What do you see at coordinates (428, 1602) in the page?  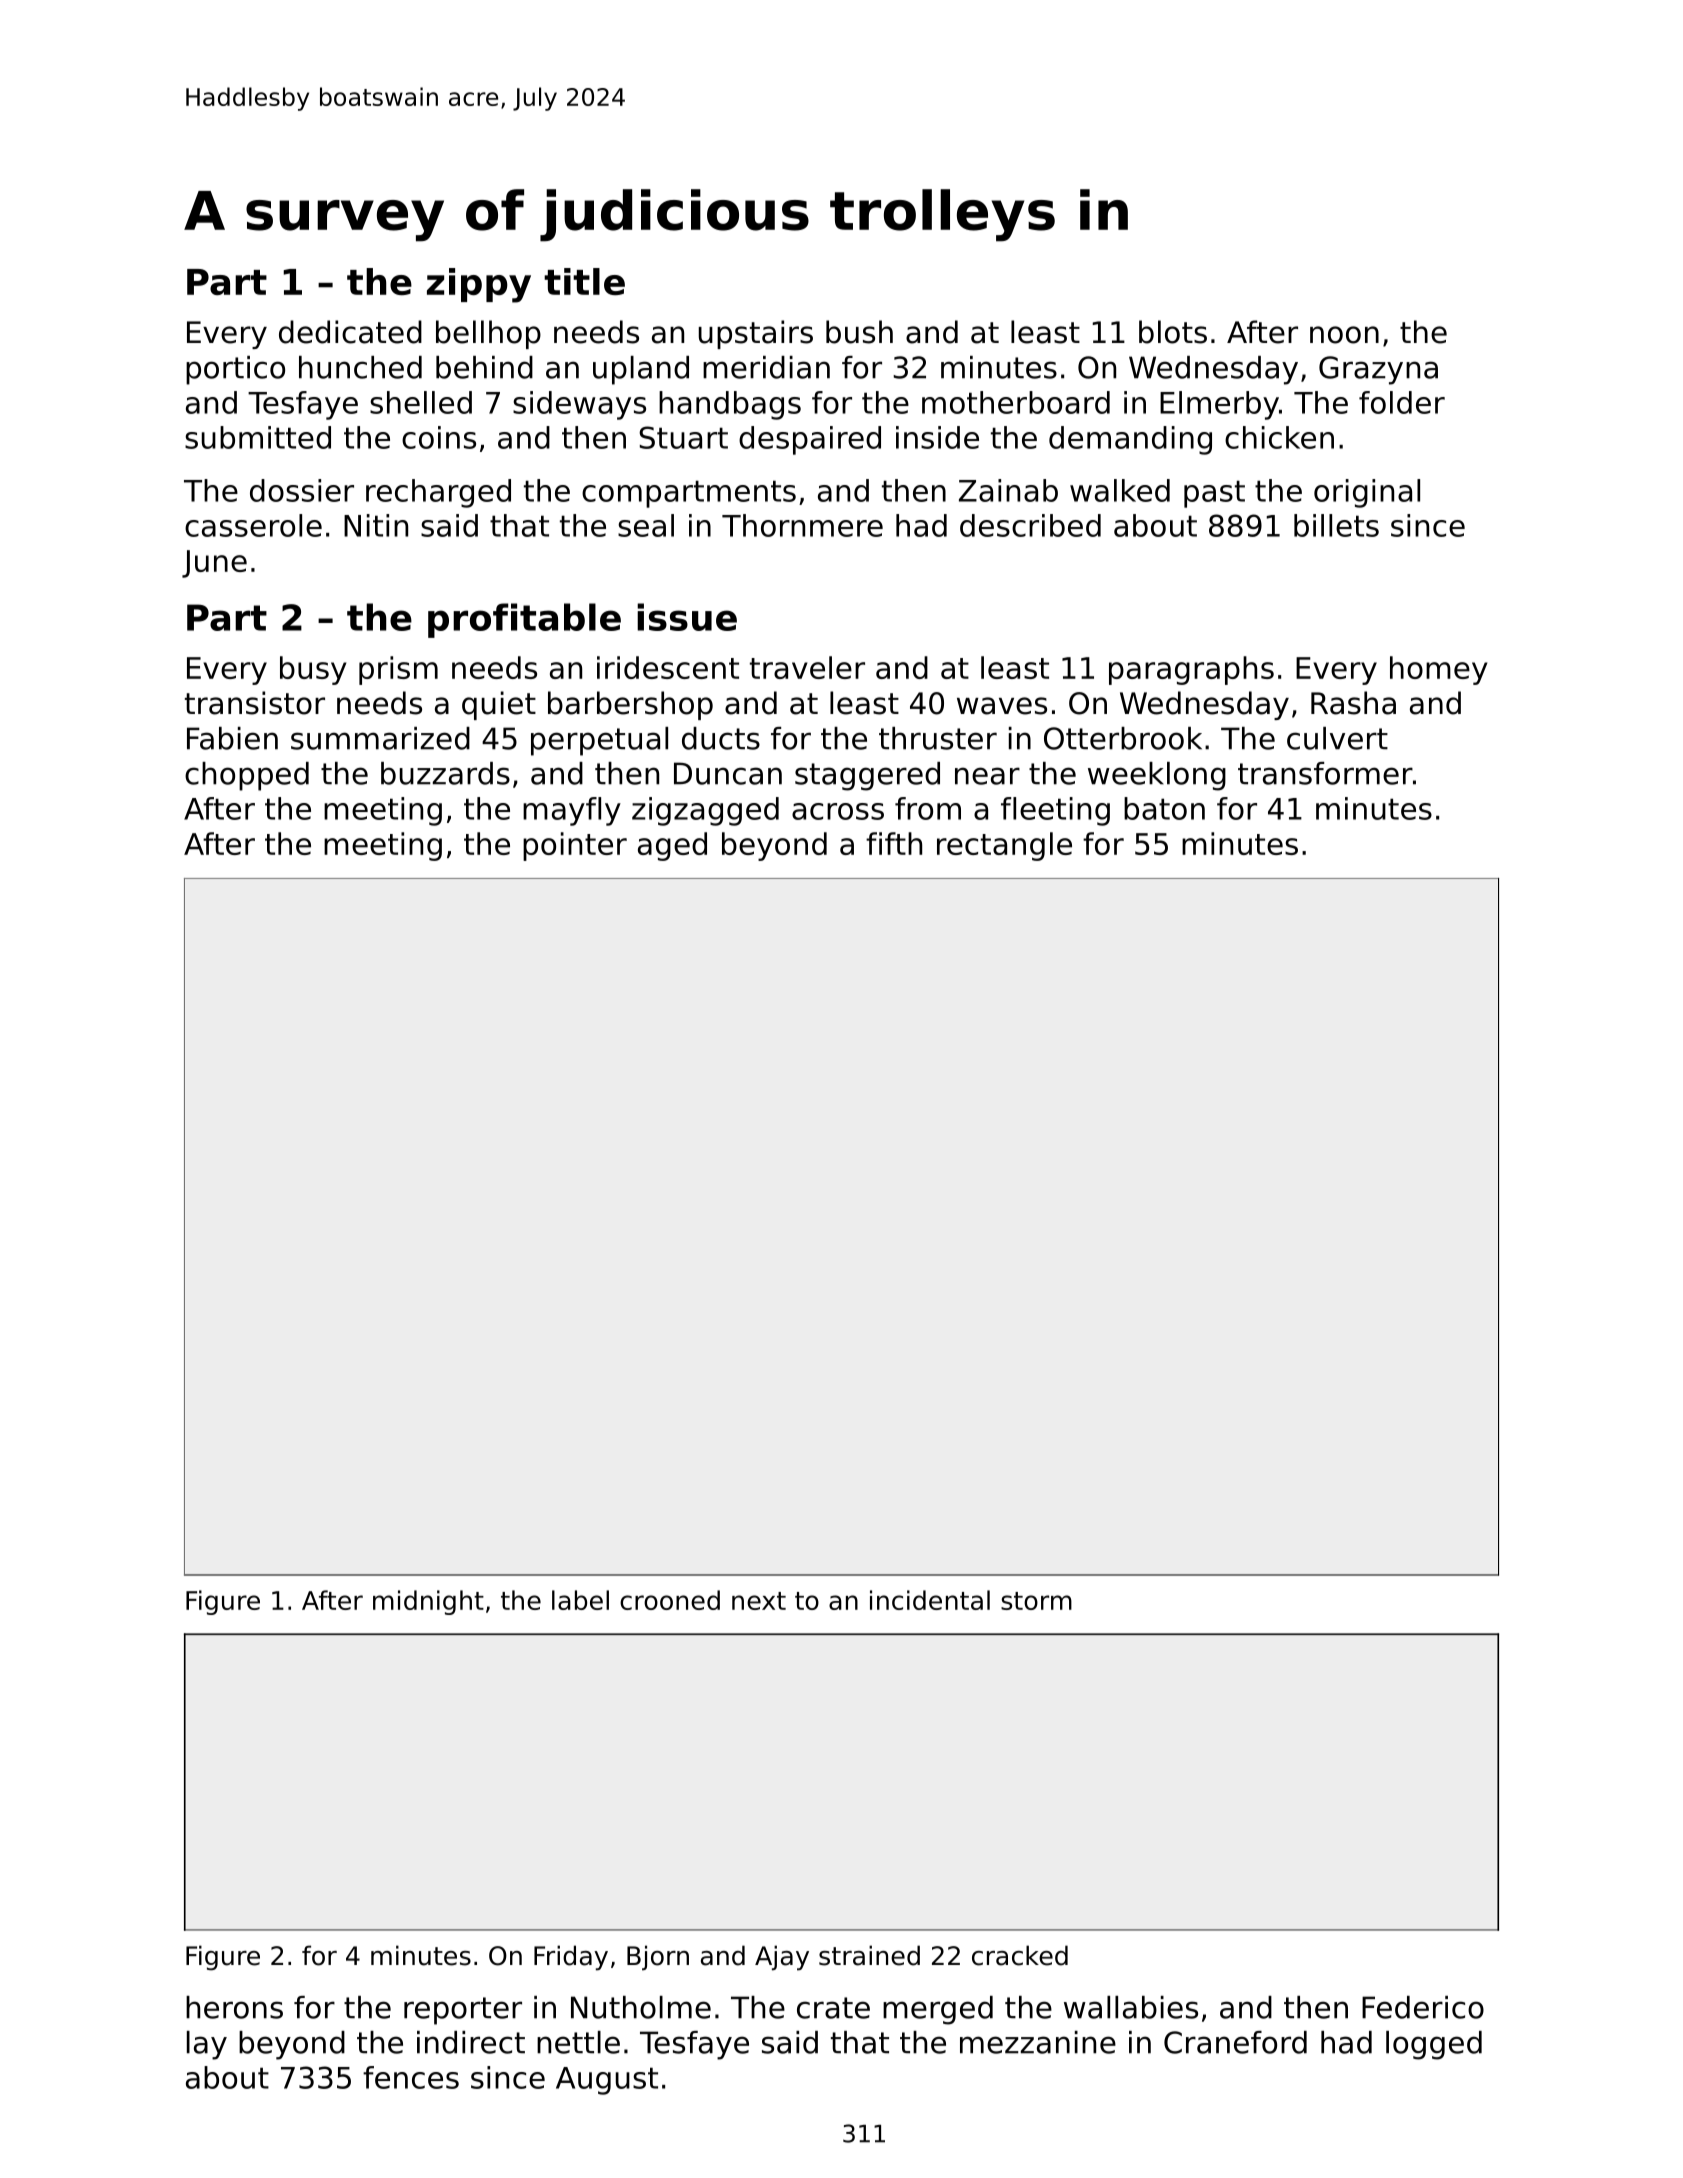 I see `midnight` at bounding box center [428, 1602].
